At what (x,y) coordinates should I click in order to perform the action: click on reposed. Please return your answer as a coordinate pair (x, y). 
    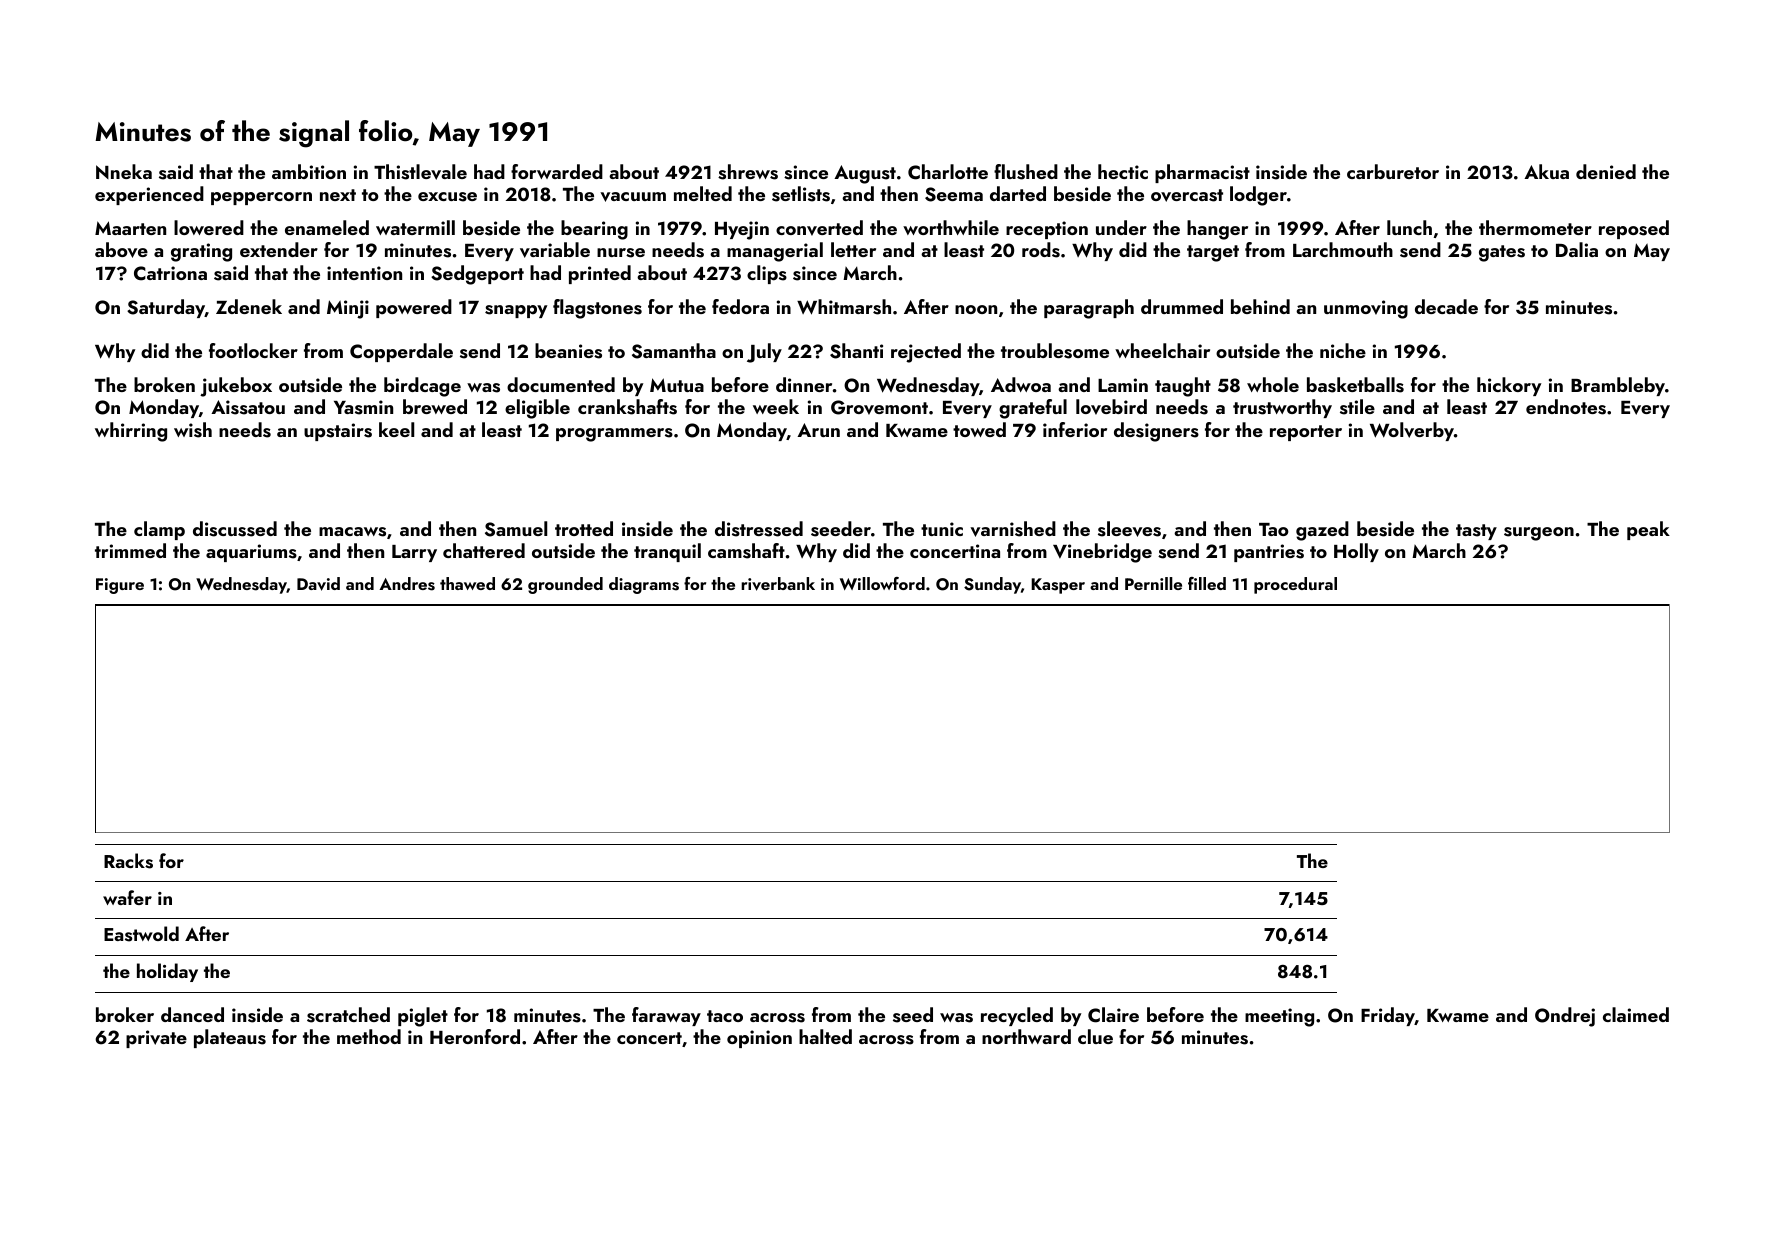
    Looking at the image, I should click on (1634, 229).
